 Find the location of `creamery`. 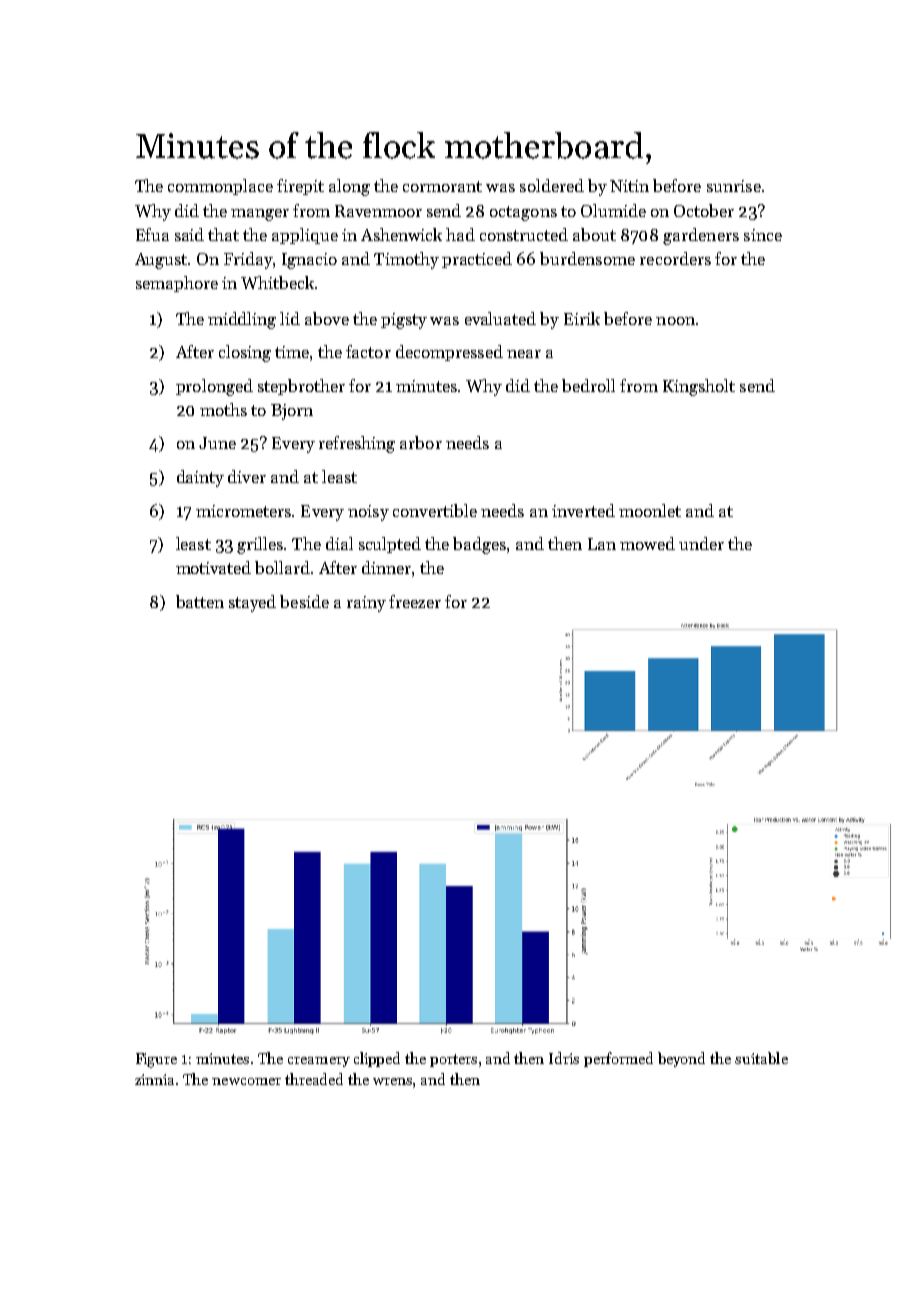

creamery is located at coordinates (319, 1062).
